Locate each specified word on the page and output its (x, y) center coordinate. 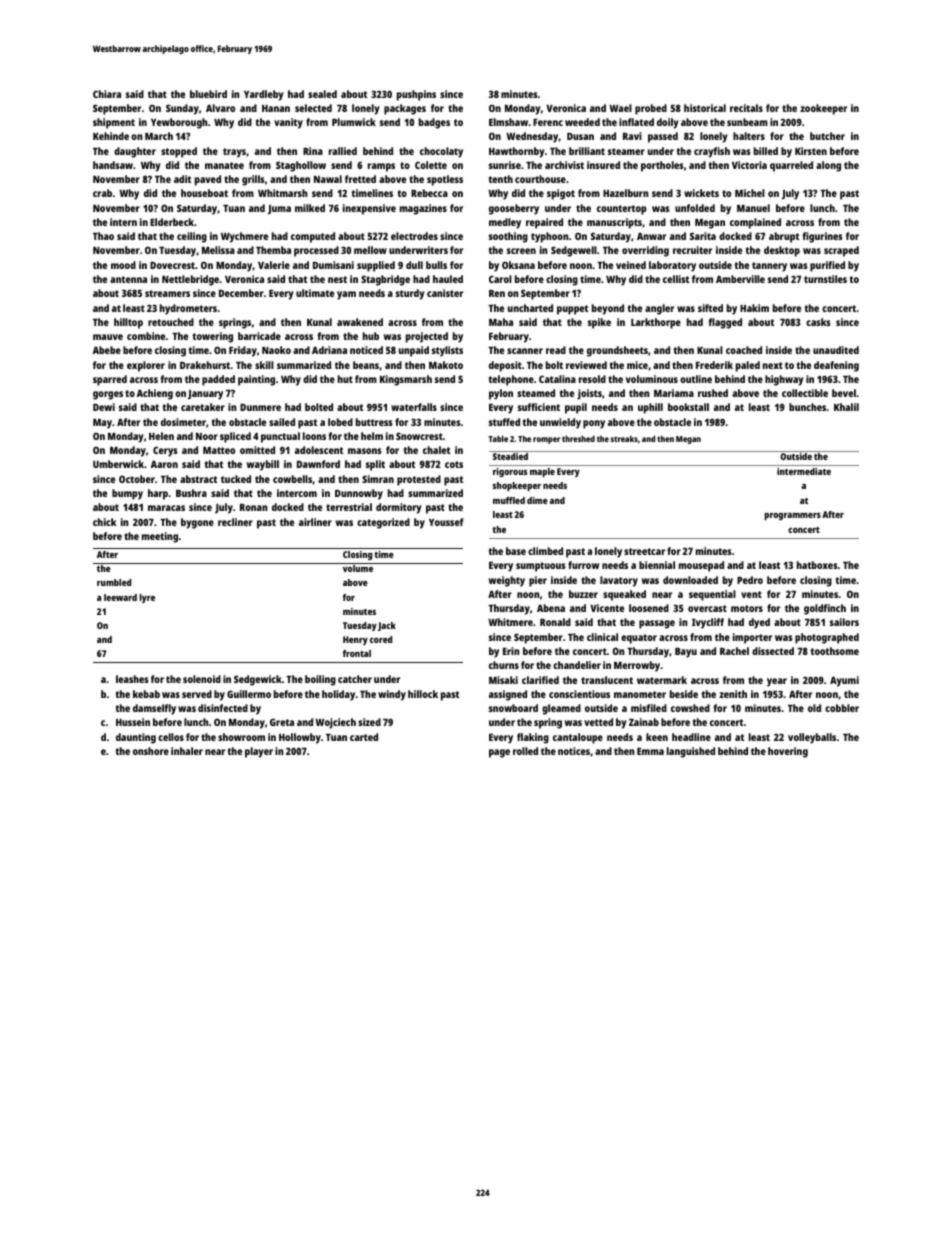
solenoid (202, 679)
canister (445, 293)
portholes (662, 166)
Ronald (555, 622)
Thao (103, 236)
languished (691, 752)
